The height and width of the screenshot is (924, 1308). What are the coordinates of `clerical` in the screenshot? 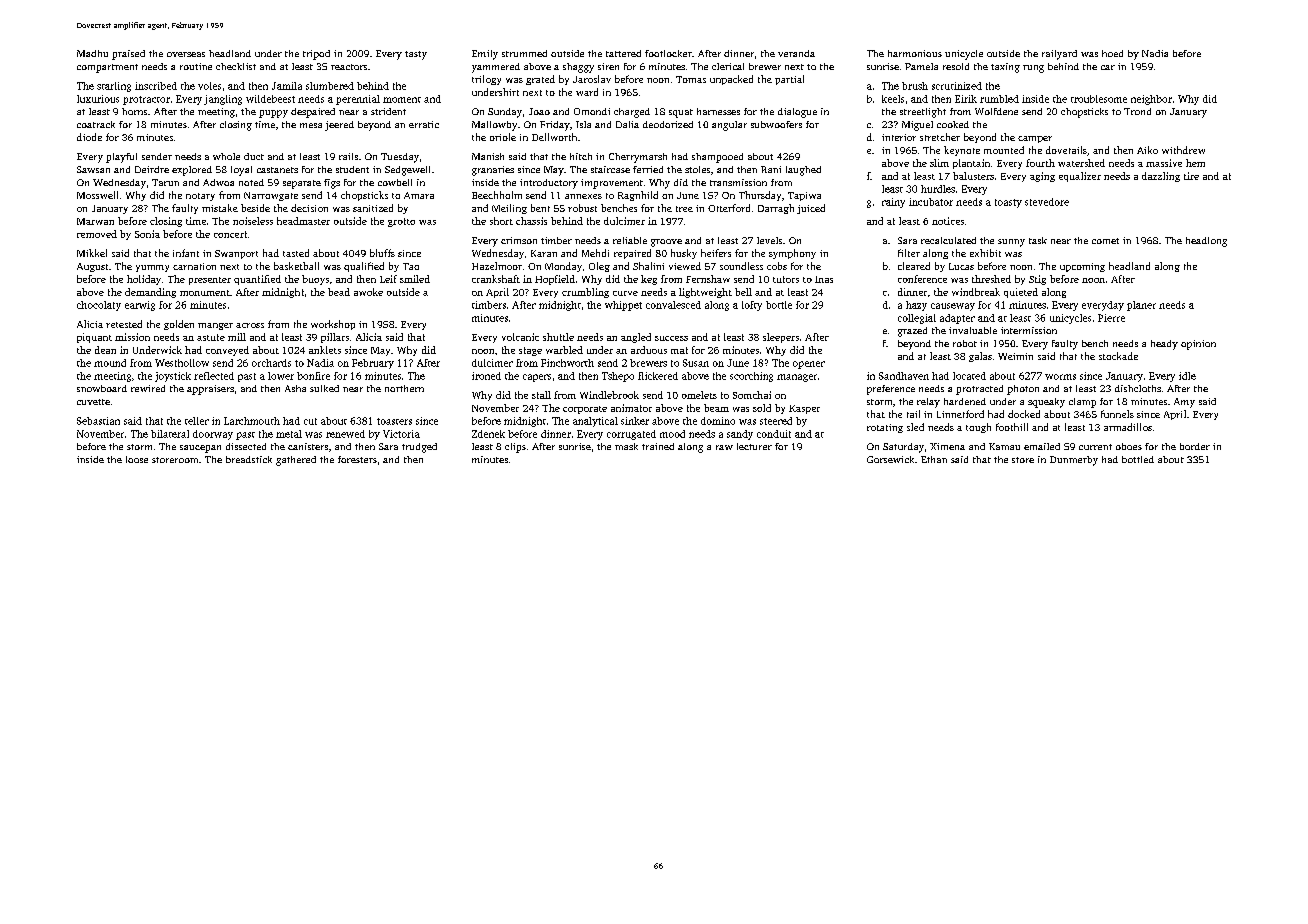 It's located at (728, 66).
